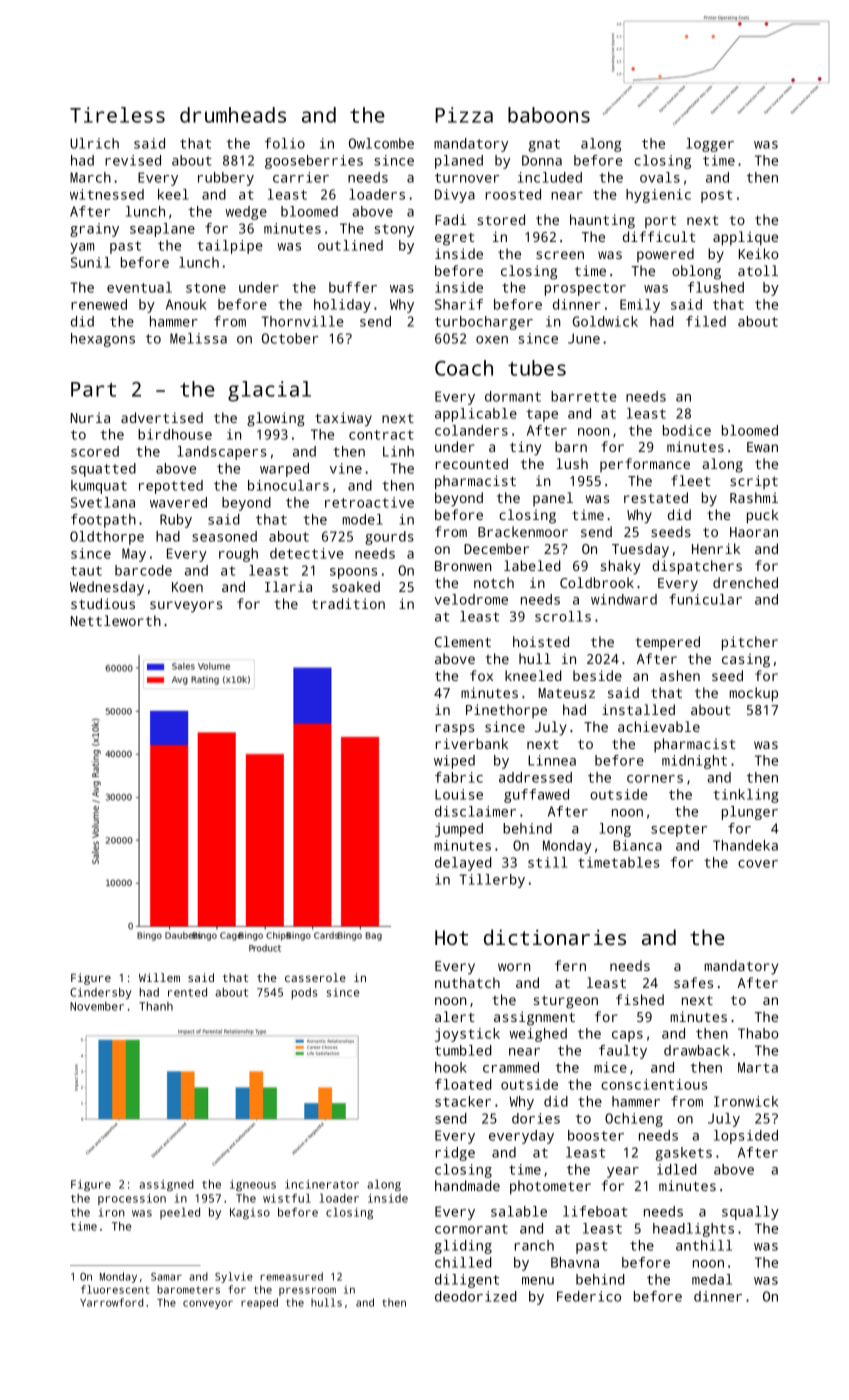 The image size is (849, 1400). What do you see at coordinates (753, 694) in the screenshot?
I see `mockup` at bounding box center [753, 694].
